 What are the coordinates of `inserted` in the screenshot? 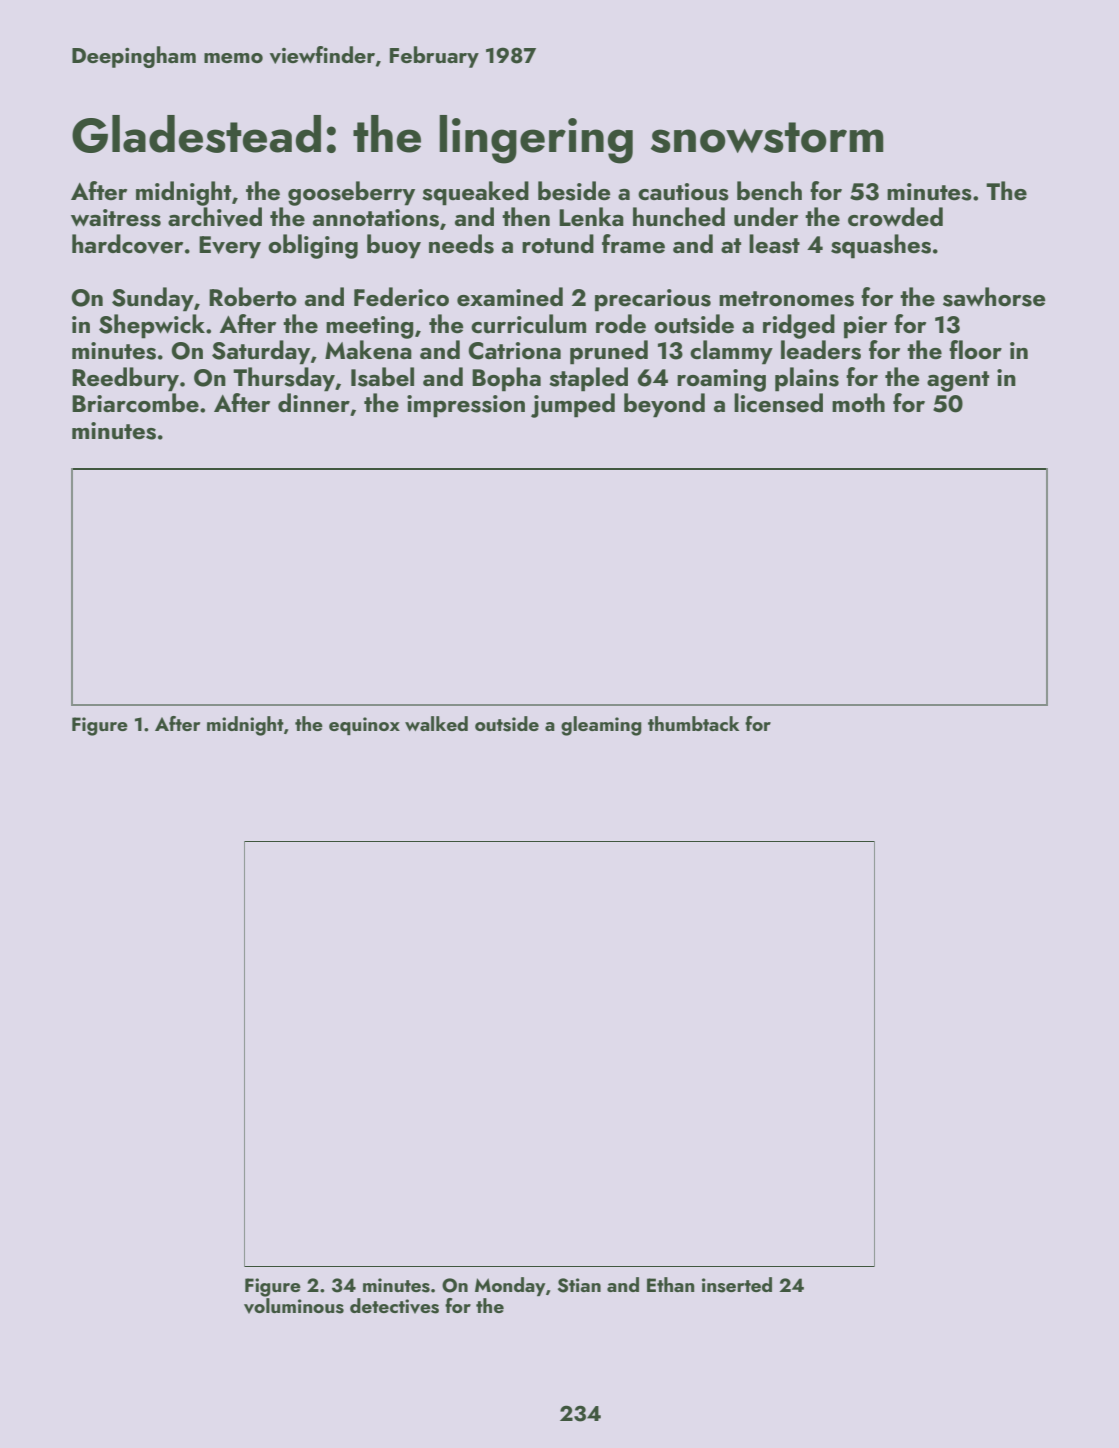 It's located at (737, 1285).
